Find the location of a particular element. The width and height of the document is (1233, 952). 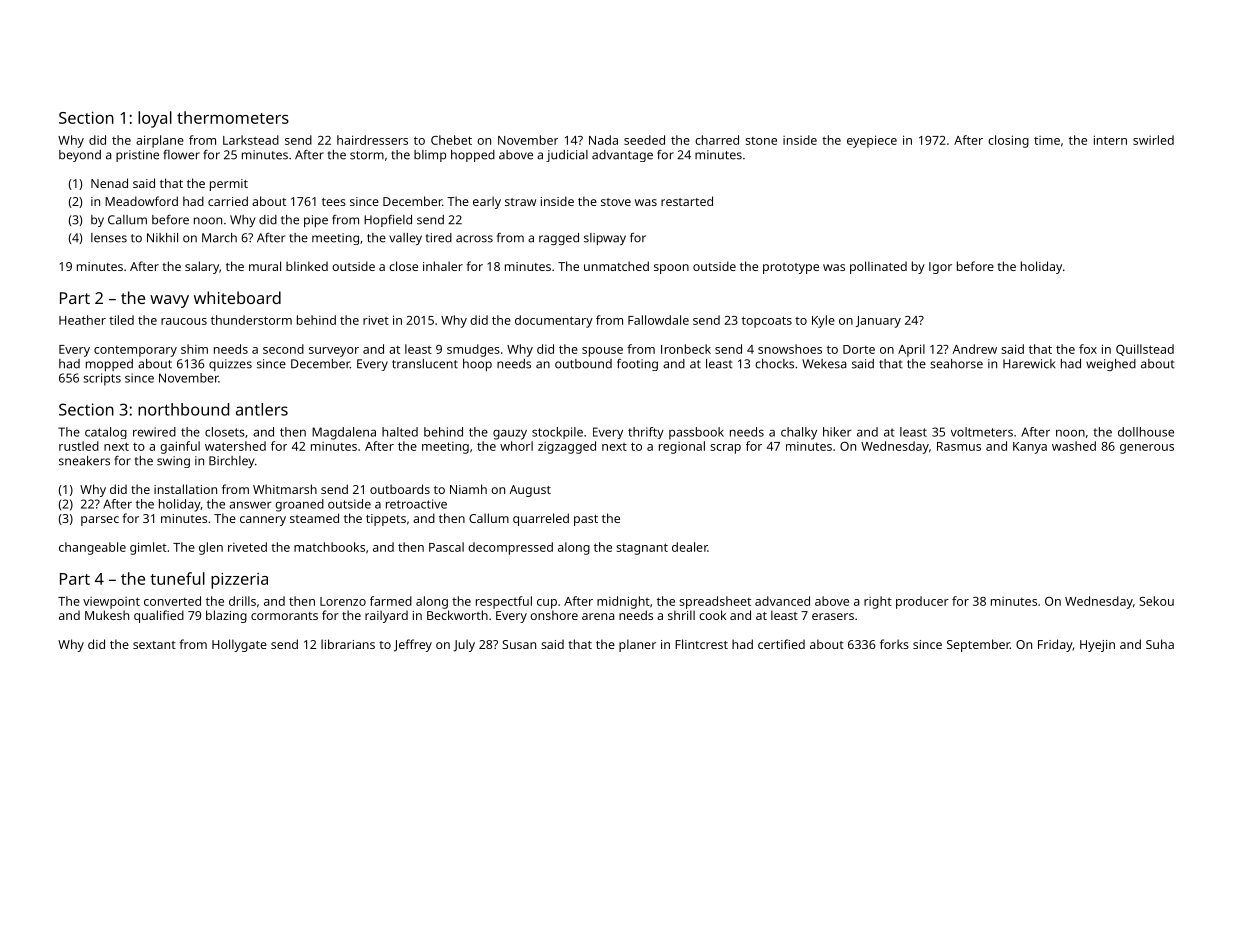

time is located at coordinates (1047, 140).
